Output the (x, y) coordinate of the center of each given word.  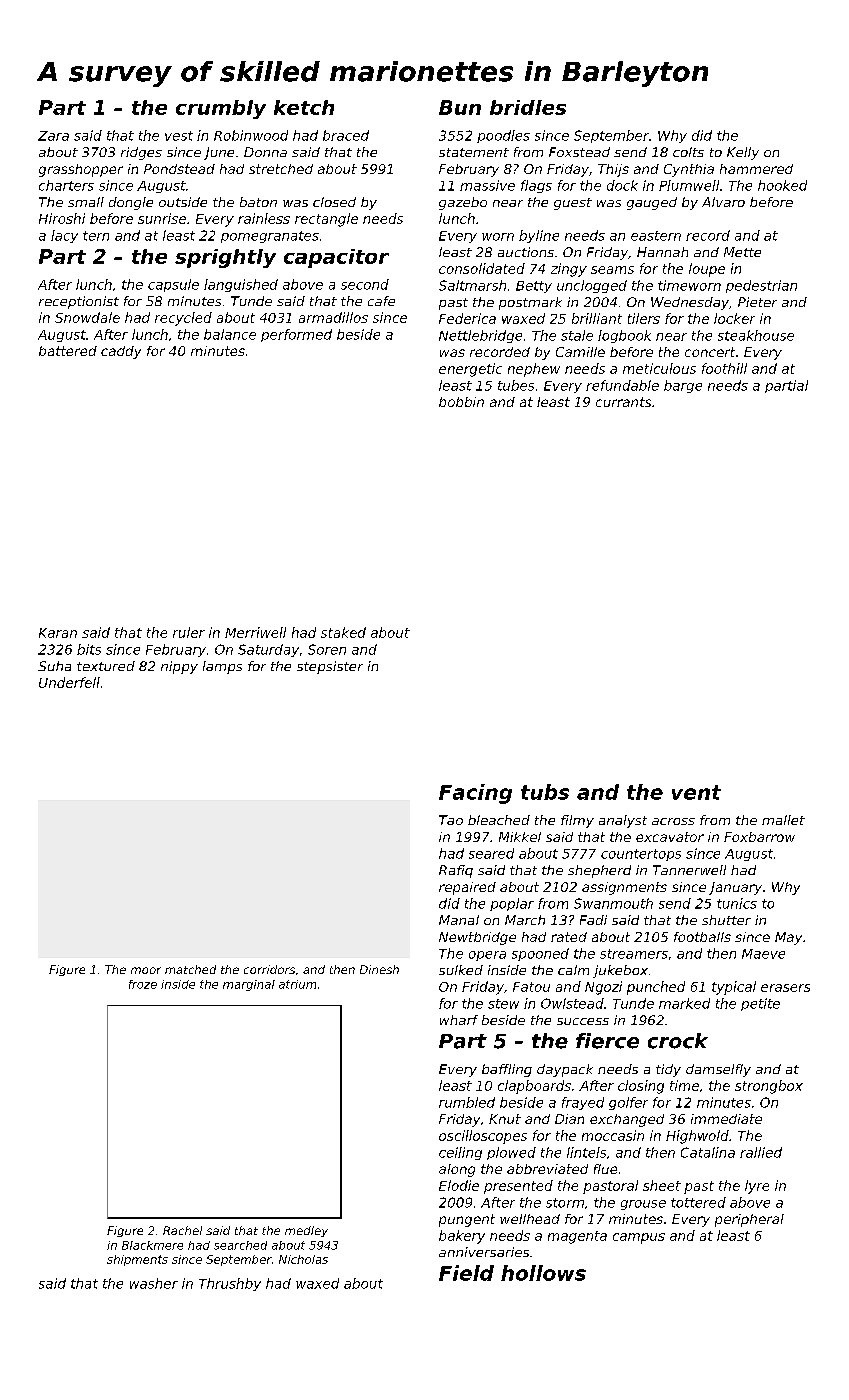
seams (612, 270)
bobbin (461, 402)
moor (146, 970)
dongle (131, 203)
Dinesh (379, 969)
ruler (189, 632)
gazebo (463, 203)
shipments (137, 1260)
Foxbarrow (759, 837)
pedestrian (761, 286)
